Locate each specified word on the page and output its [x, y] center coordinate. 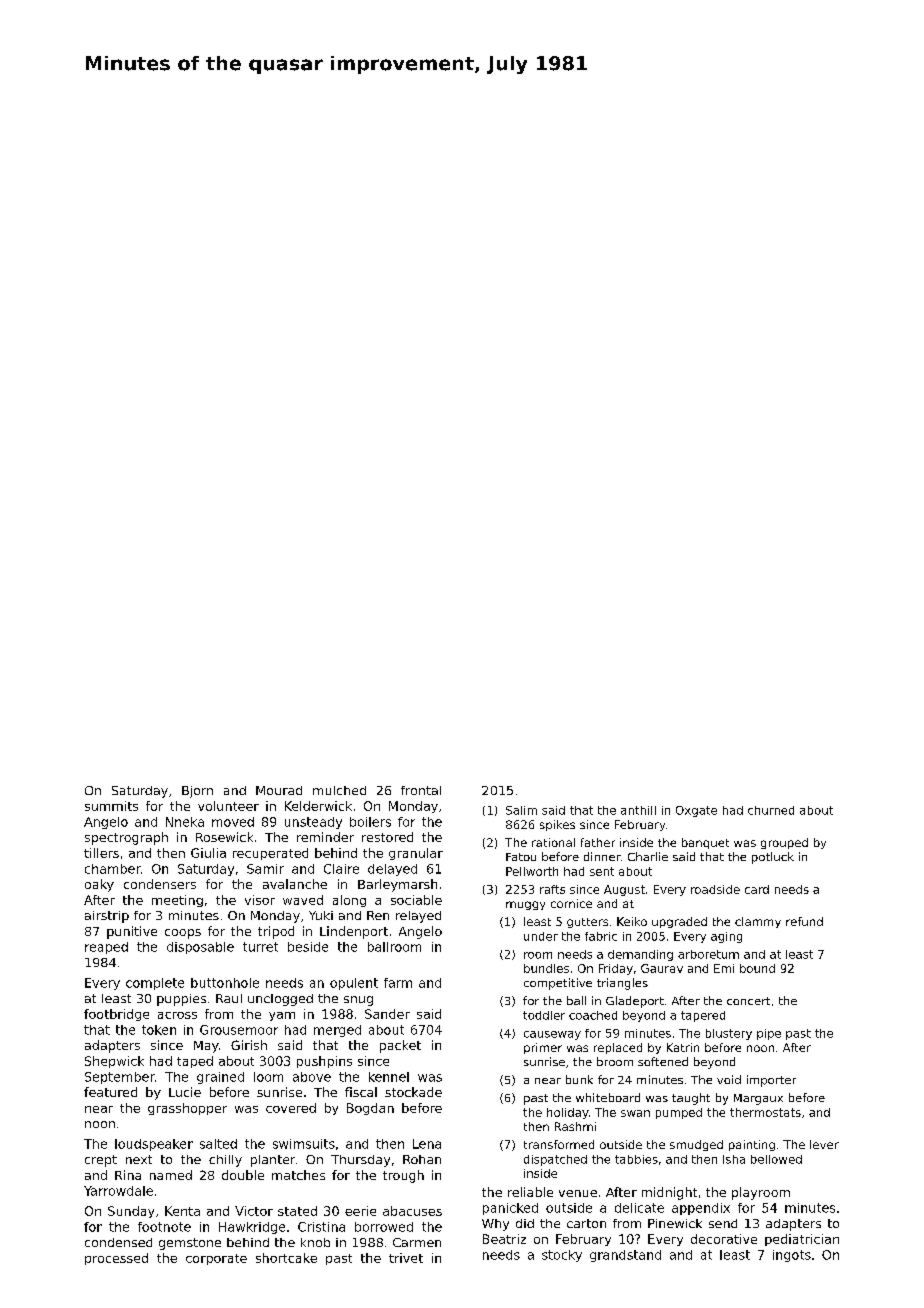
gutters [587, 923]
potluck [773, 858]
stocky [562, 1256]
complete [155, 984]
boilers [370, 822]
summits [111, 806]
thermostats [765, 1112]
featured [110, 1092]
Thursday [360, 1161]
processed [116, 1259]
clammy [758, 922]
